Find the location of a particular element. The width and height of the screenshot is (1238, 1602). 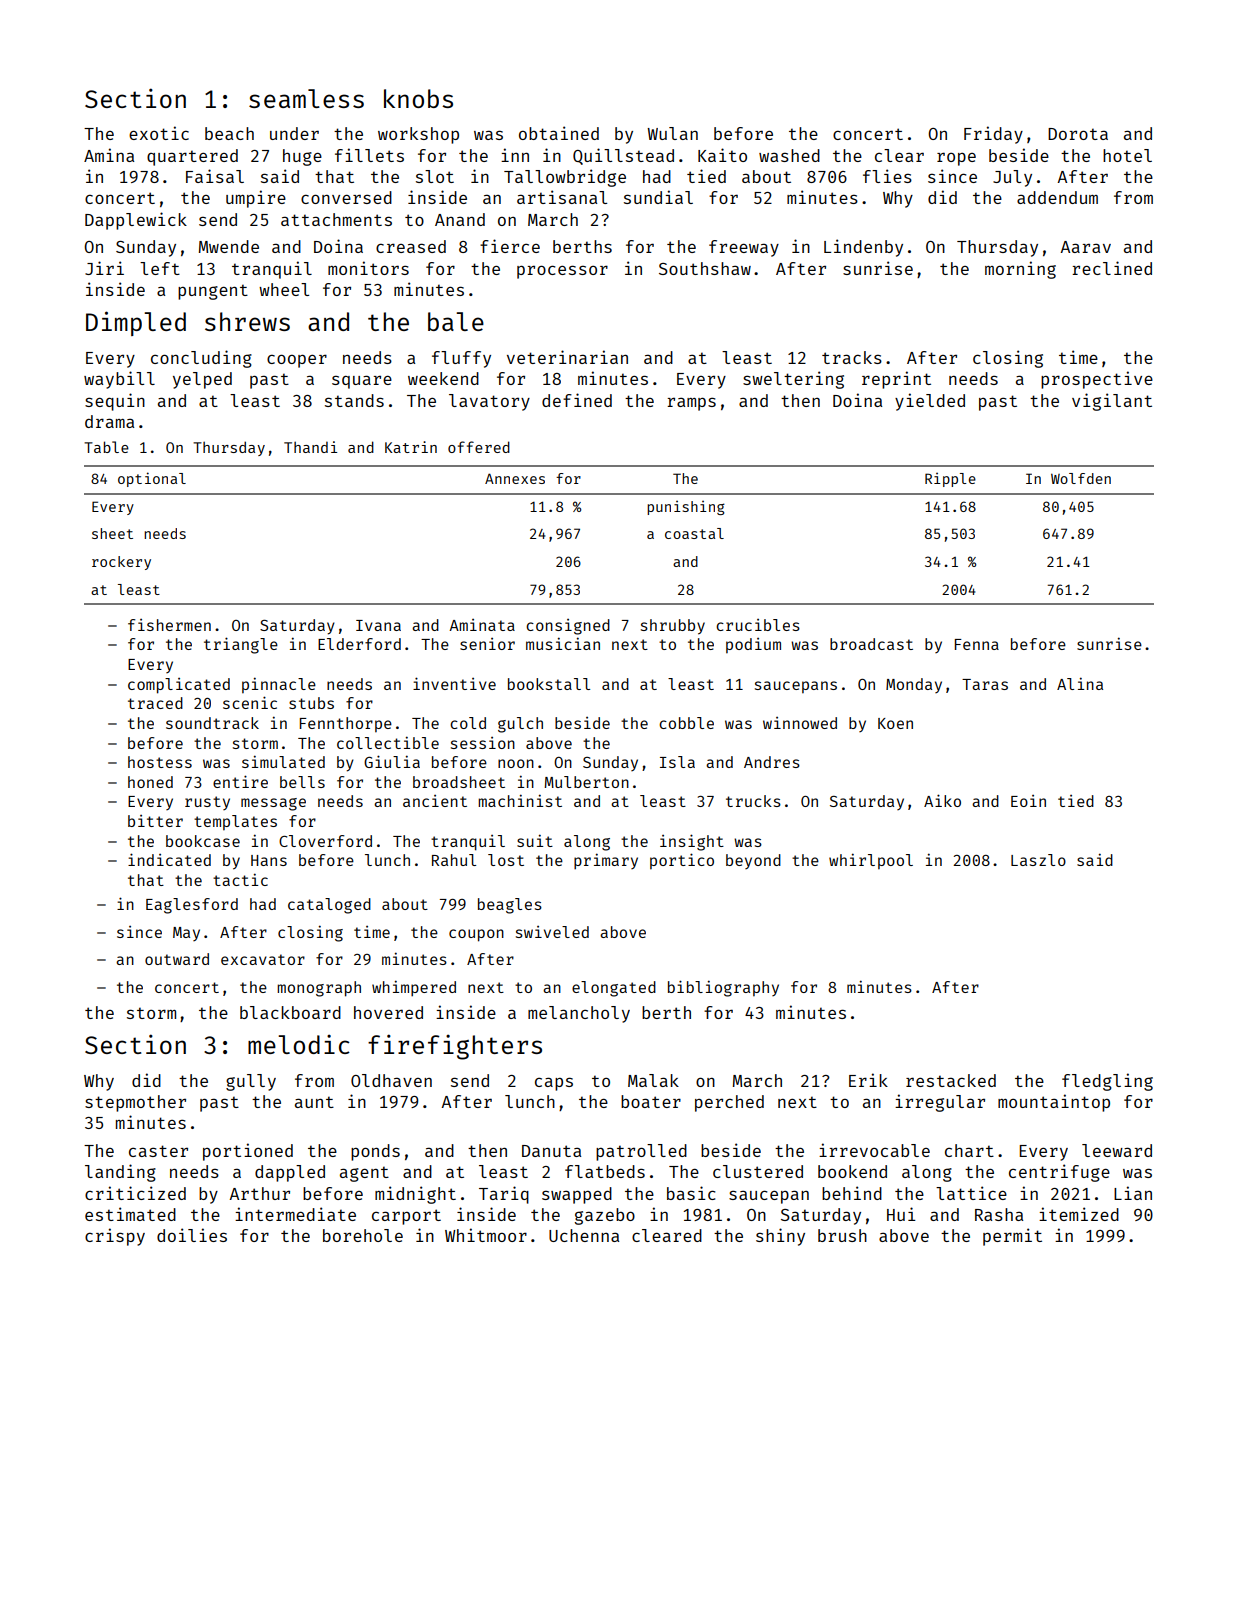

podium is located at coordinates (753, 646).
